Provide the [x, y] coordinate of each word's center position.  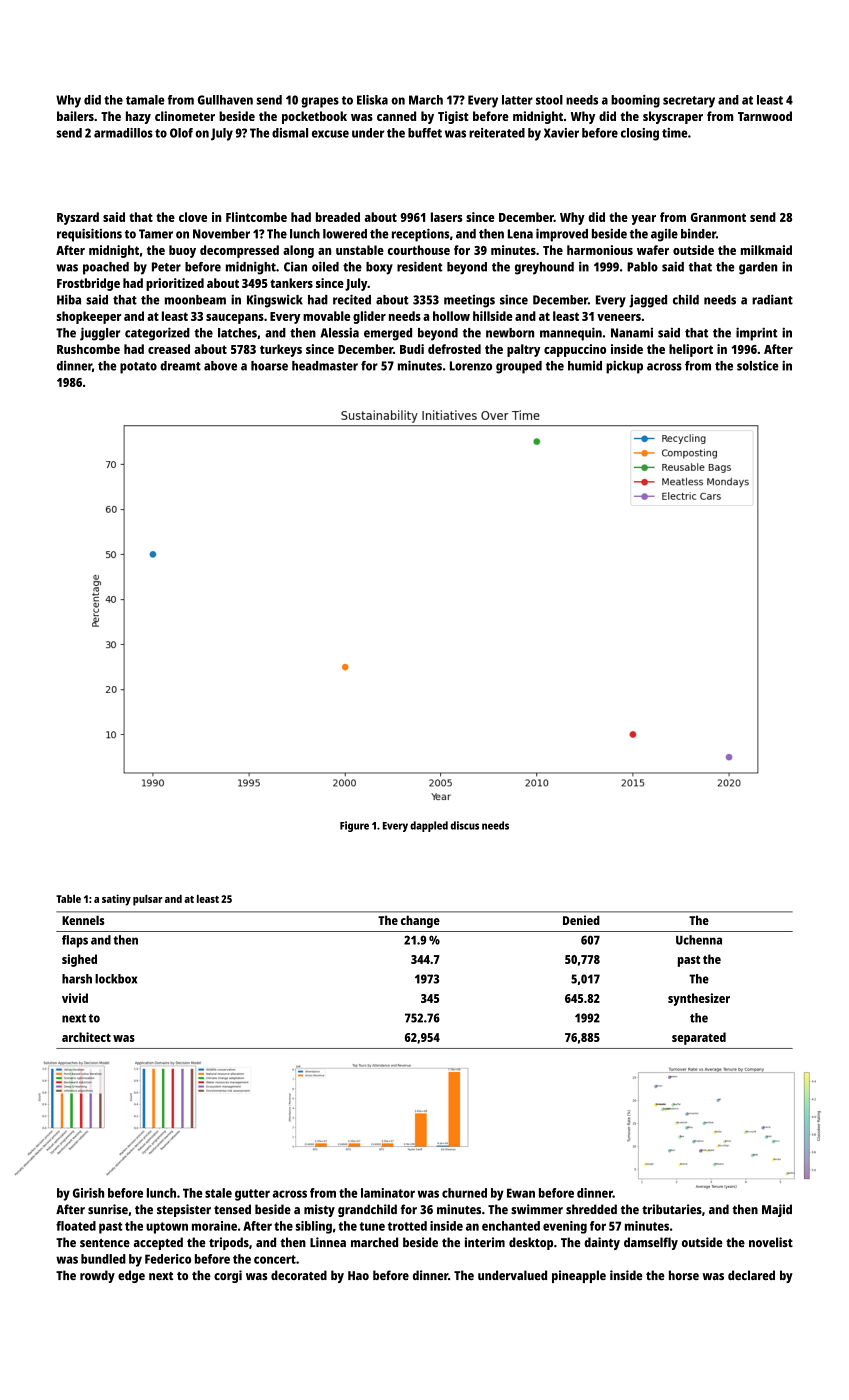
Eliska [372, 100]
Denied [581, 920]
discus [465, 825]
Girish [88, 1193]
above [220, 366]
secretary [689, 102]
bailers [75, 116]
